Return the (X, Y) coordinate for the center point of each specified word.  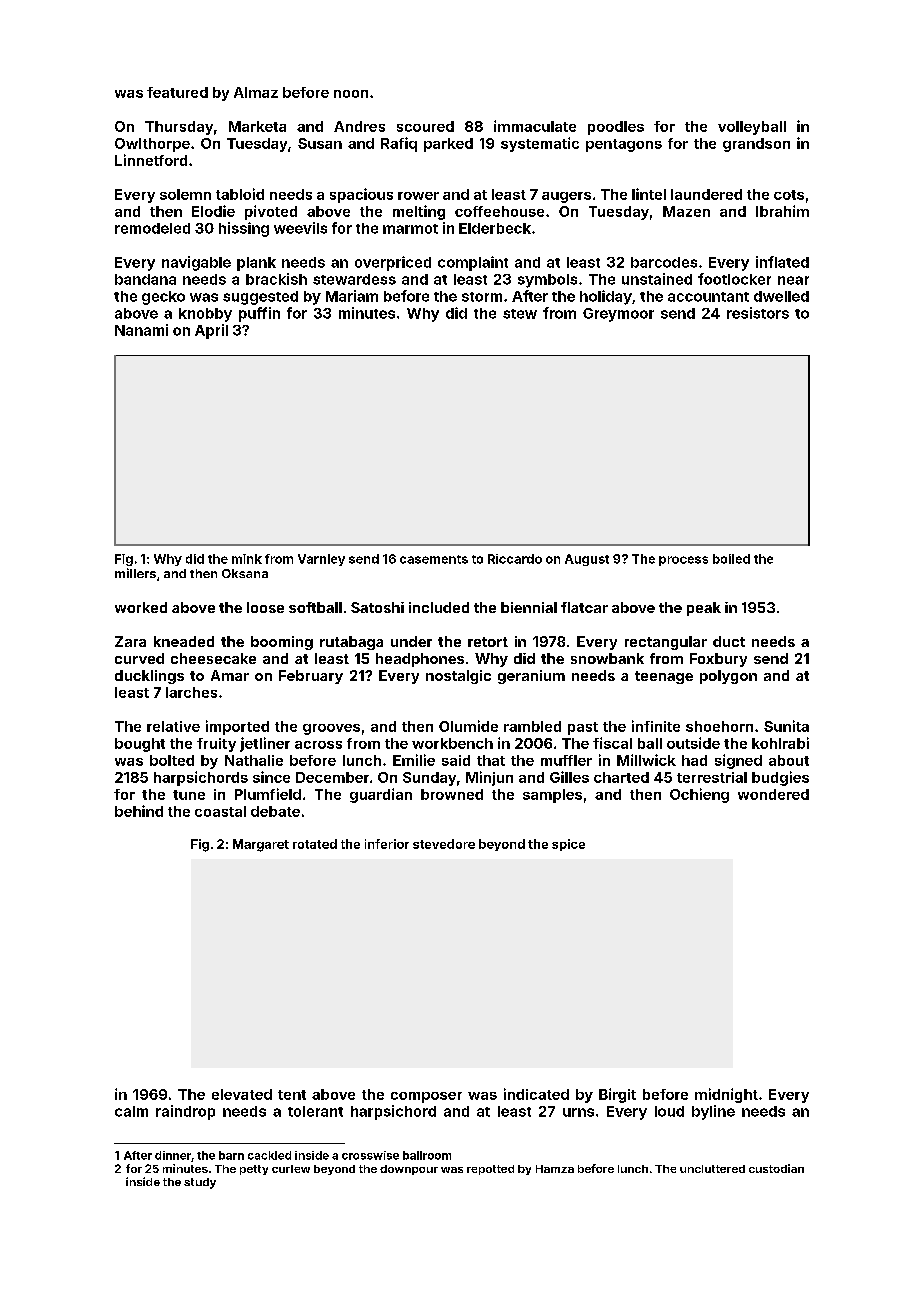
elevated (242, 1094)
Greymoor (618, 315)
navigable (196, 263)
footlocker (734, 279)
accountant (708, 297)
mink (247, 559)
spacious (361, 195)
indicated (536, 1094)
